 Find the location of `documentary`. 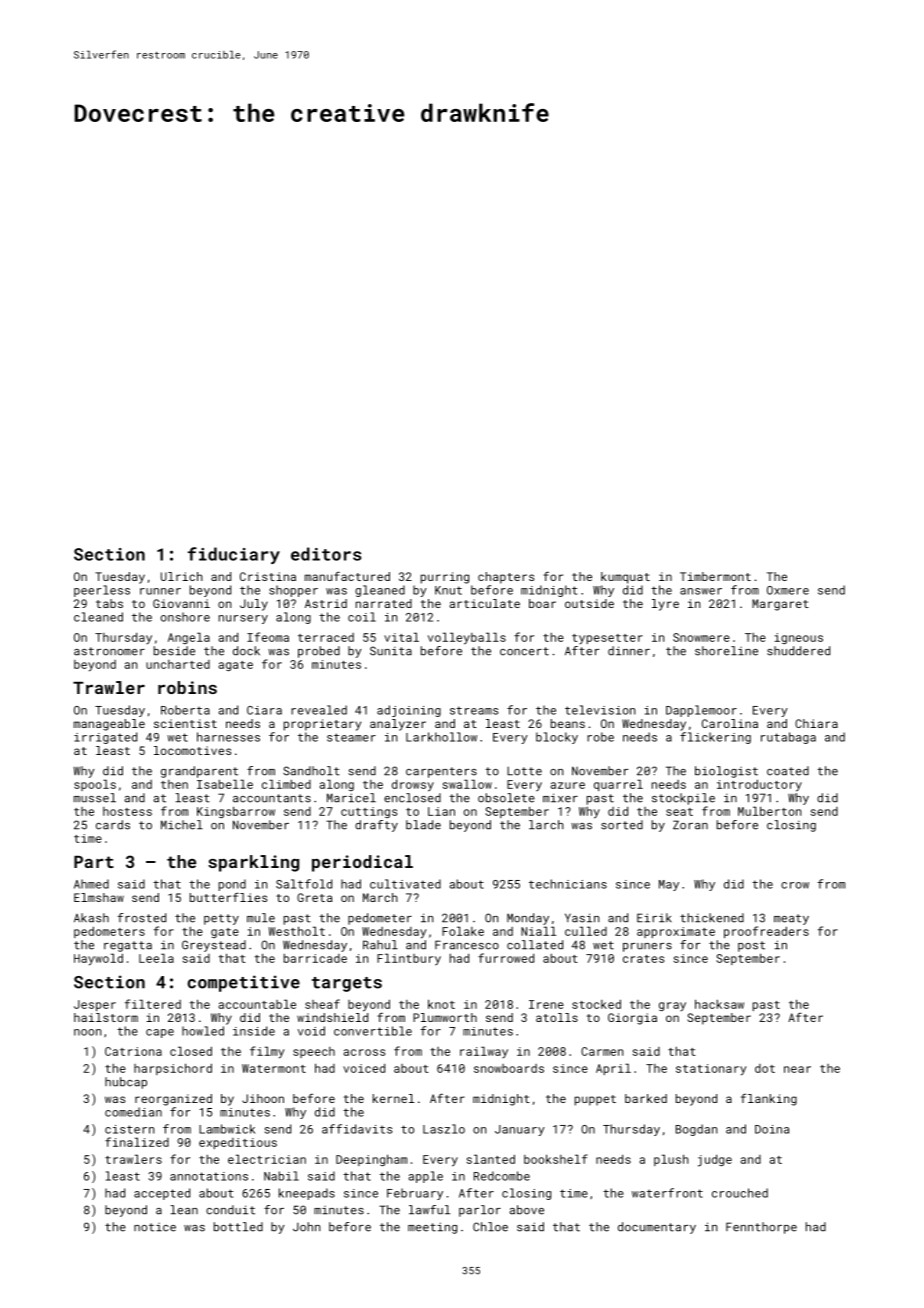

documentary is located at coordinates (657, 1228).
